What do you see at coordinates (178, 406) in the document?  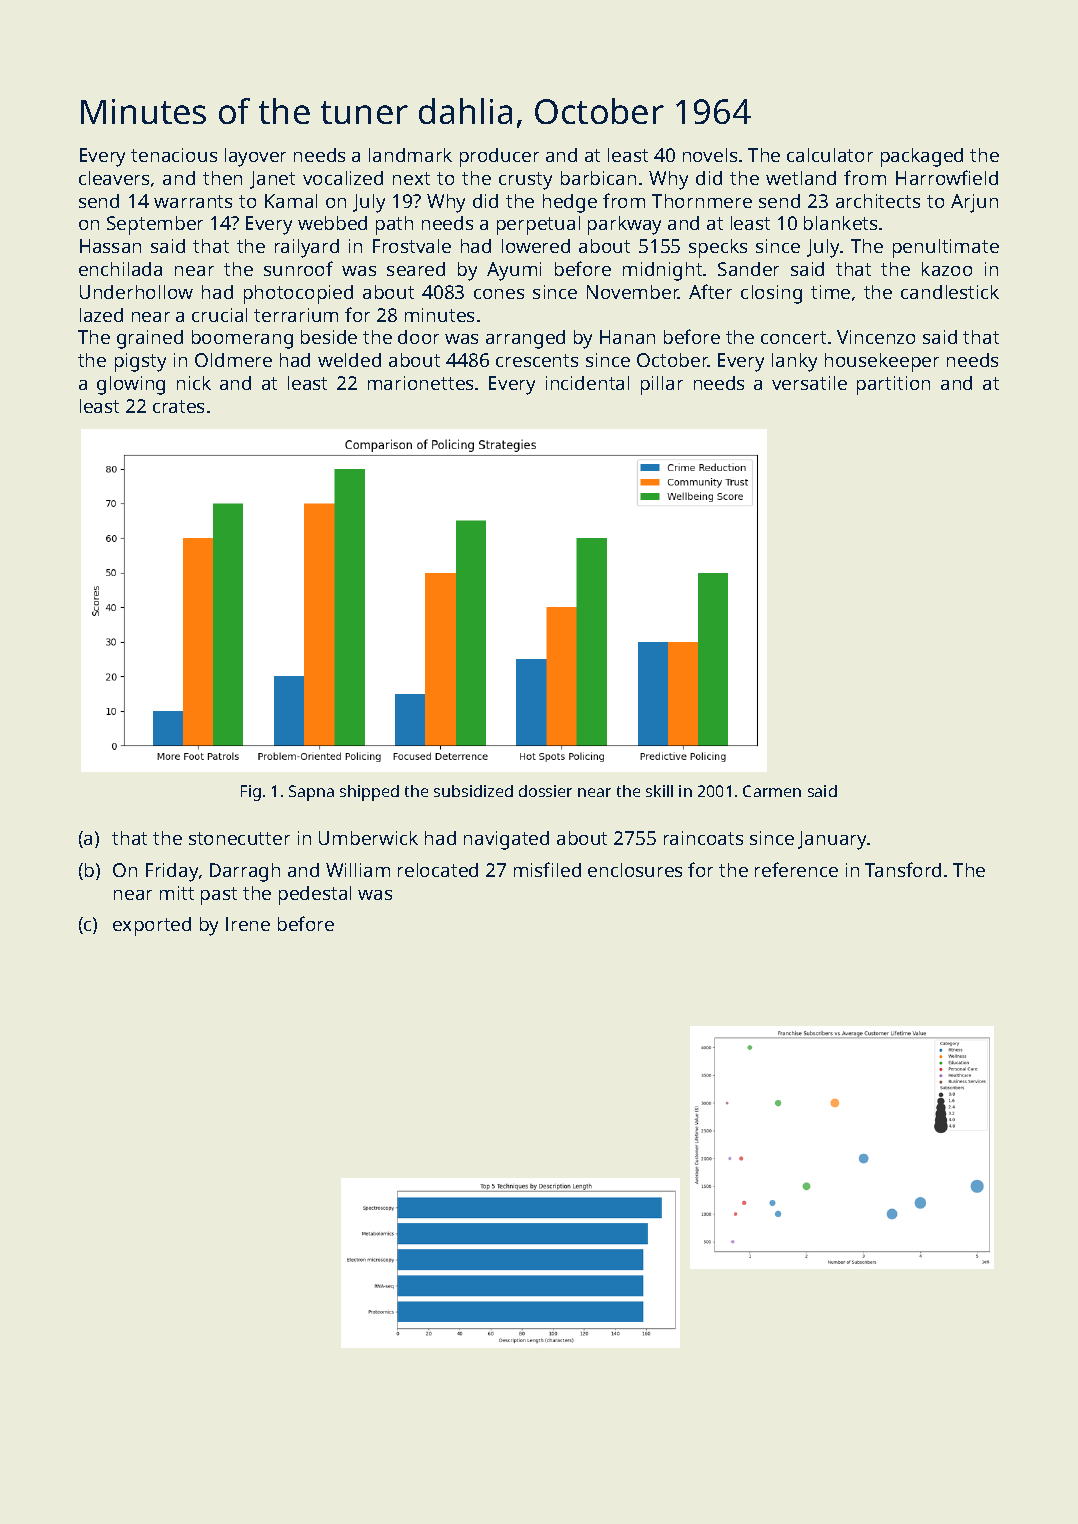 I see `crates` at bounding box center [178, 406].
